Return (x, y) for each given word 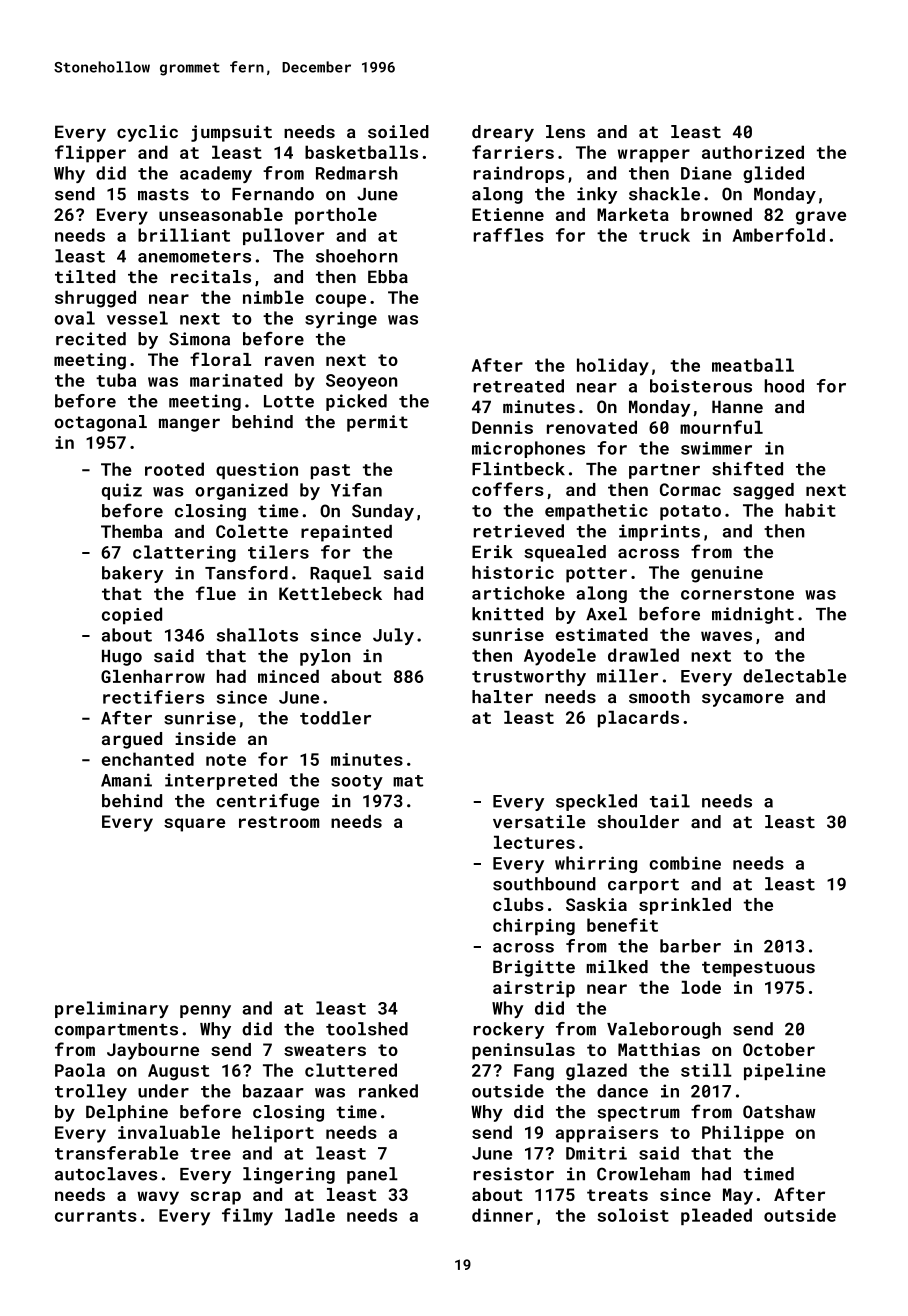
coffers (508, 489)
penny (205, 1011)
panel (372, 1175)
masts (163, 194)
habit (810, 510)
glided (773, 174)
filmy (247, 1217)
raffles (509, 235)
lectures (534, 842)
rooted (174, 469)
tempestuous (758, 969)
